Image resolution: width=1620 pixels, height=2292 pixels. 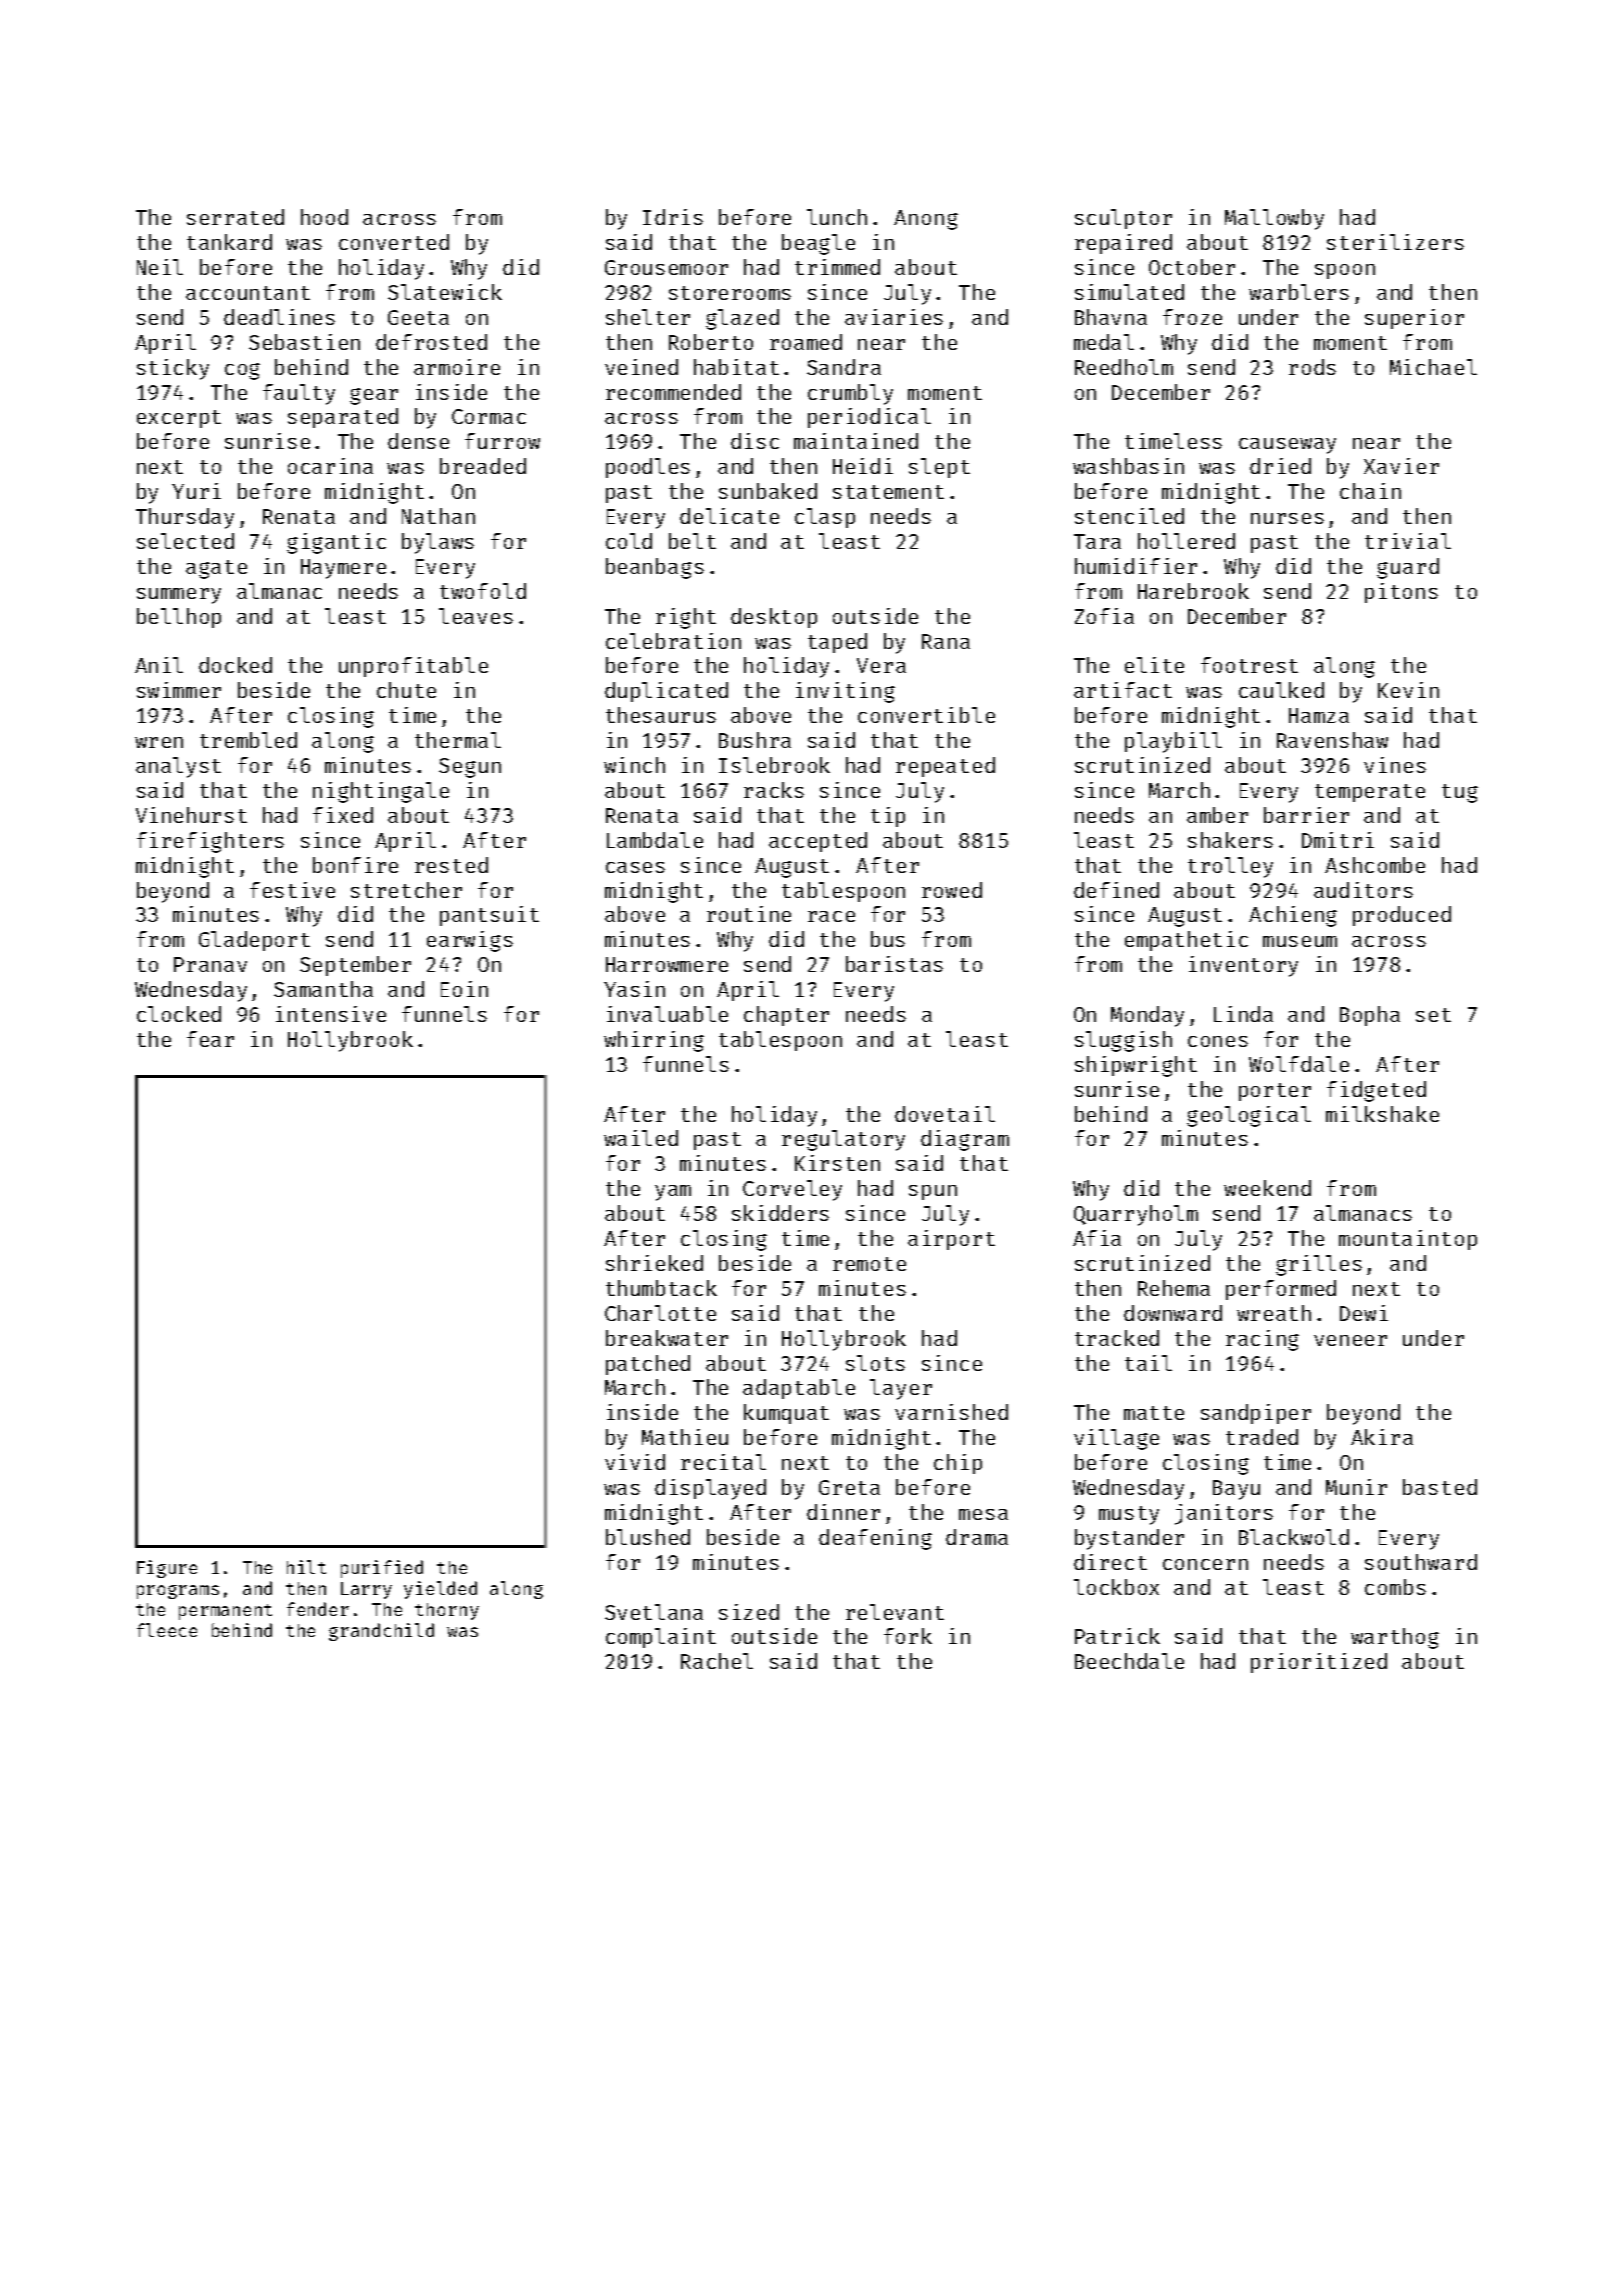 What do you see at coordinates (717, 1661) in the document?
I see `Rachel` at bounding box center [717, 1661].
